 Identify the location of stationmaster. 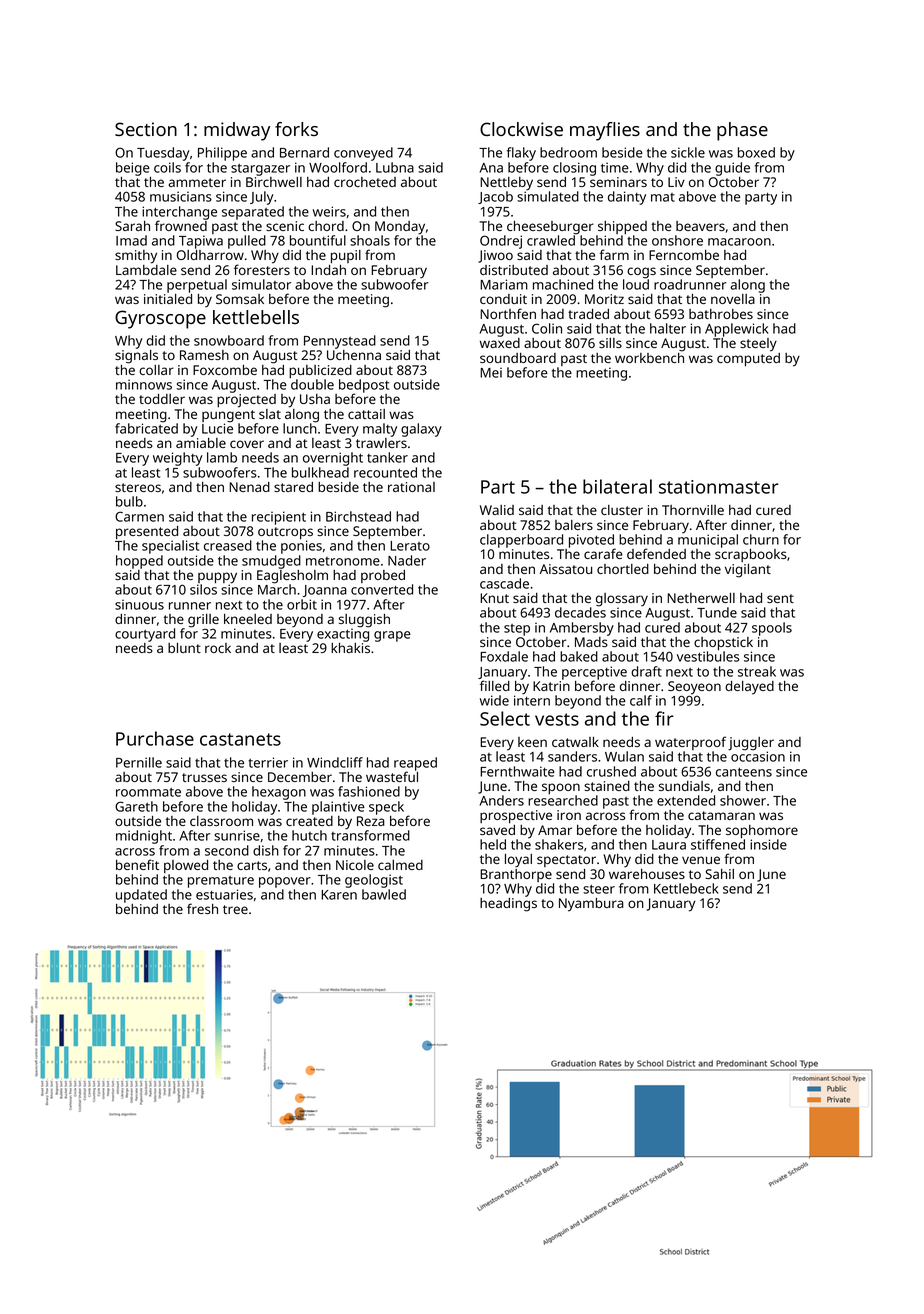
(718, 487).
